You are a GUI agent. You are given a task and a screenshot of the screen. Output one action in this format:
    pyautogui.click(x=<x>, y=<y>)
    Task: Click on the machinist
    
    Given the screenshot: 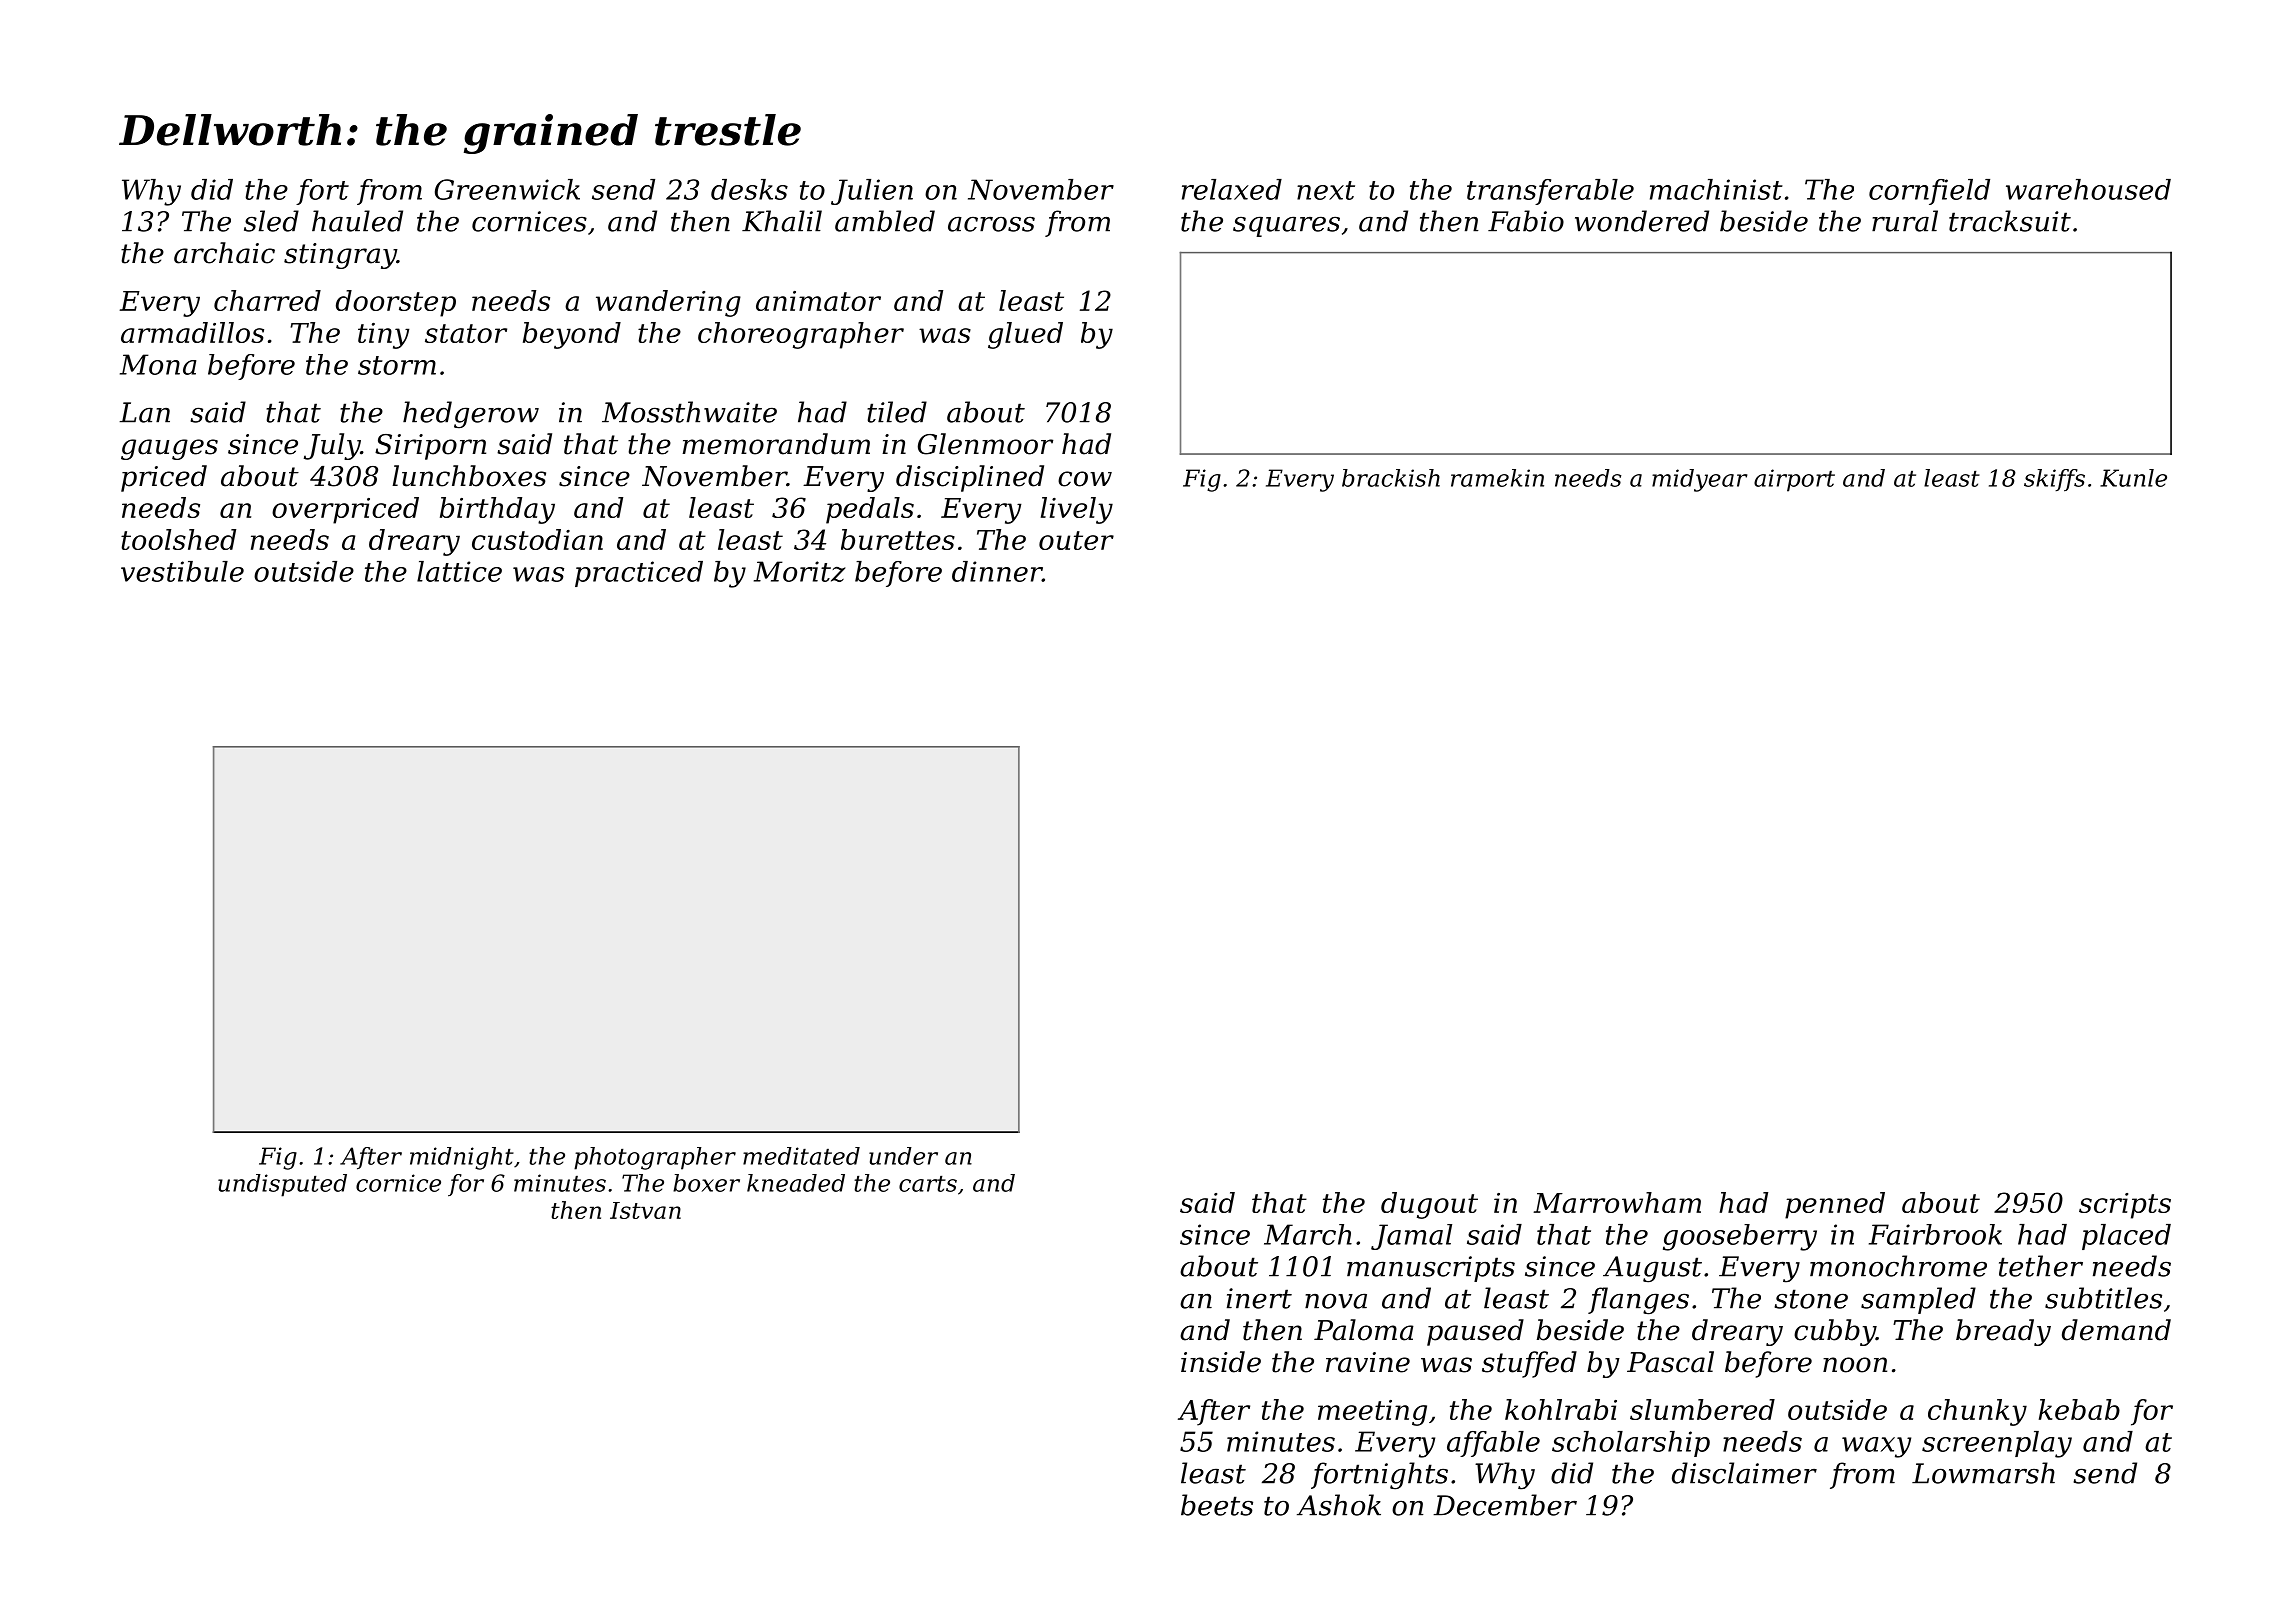 What is the action you would take?
    pyautogui.click(x=1716, y=189)
